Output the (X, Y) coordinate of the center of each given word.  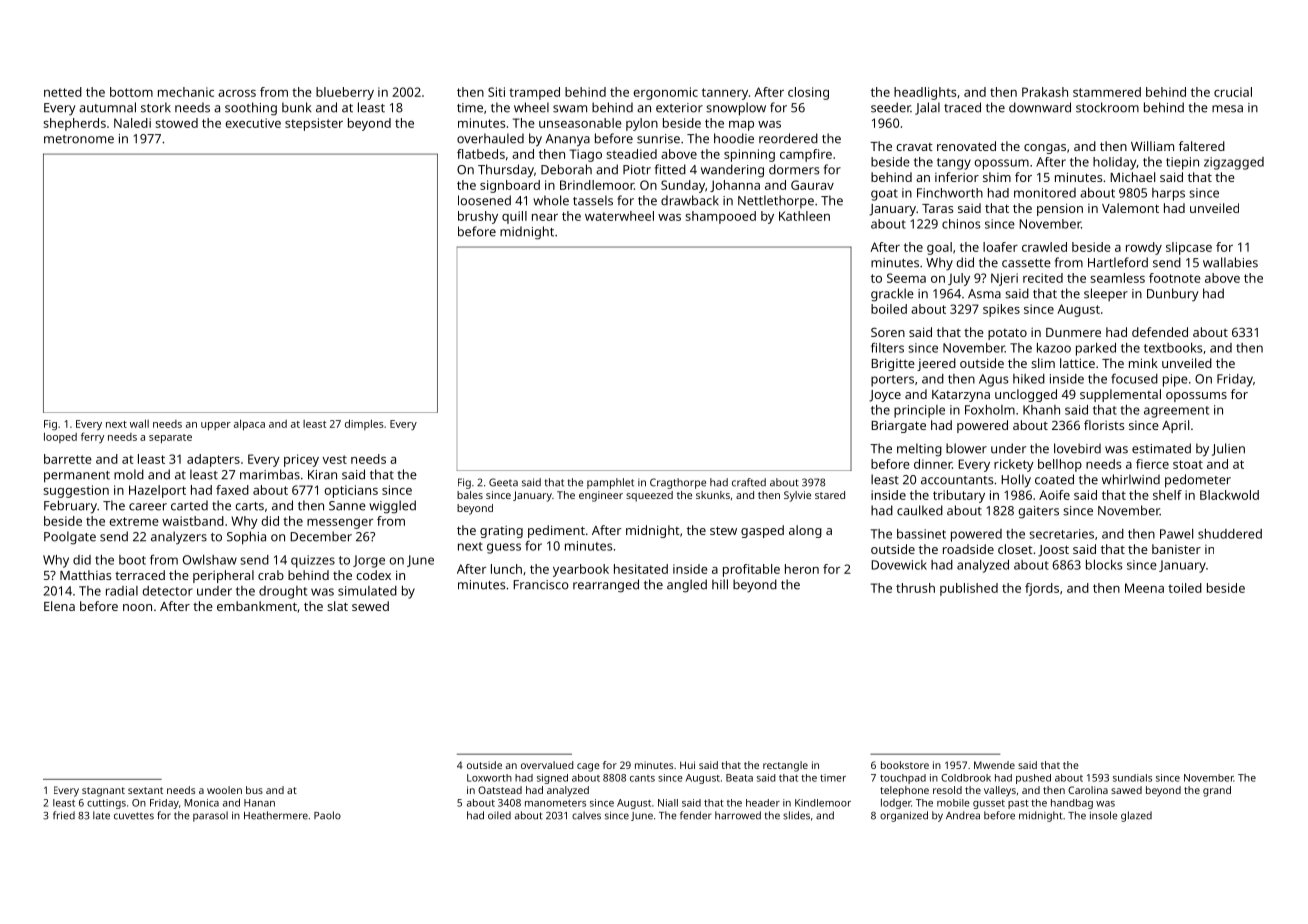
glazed (1136, 816)
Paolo (327, 815)
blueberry (345, 93)
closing (808, 93)
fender (695, 815)
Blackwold (1229, 495)
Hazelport (157, 491)
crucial (1233, 92)
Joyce (885, 396)
